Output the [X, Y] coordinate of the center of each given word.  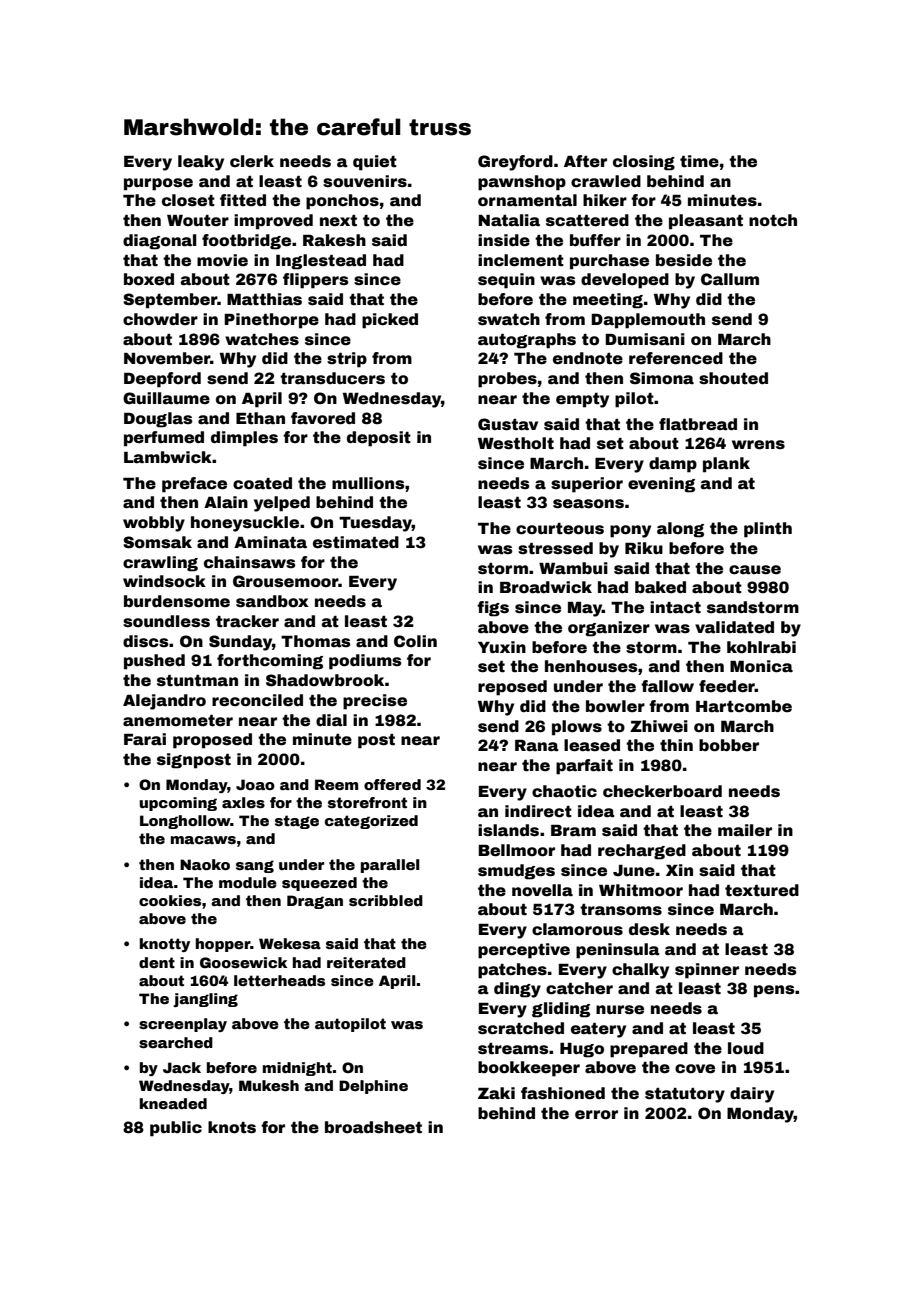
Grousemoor [286, 581]
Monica [761, 666]
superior [587, 485]
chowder [160, 319]
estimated [356, 542]
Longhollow [185, 822]
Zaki [496, 1093]
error [596, 1115]
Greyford [515, 163]
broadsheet [373, 1127]
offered [392, 784]
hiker [605, 200]
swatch [509, 319]
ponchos [342, 202]
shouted [733, 378]
